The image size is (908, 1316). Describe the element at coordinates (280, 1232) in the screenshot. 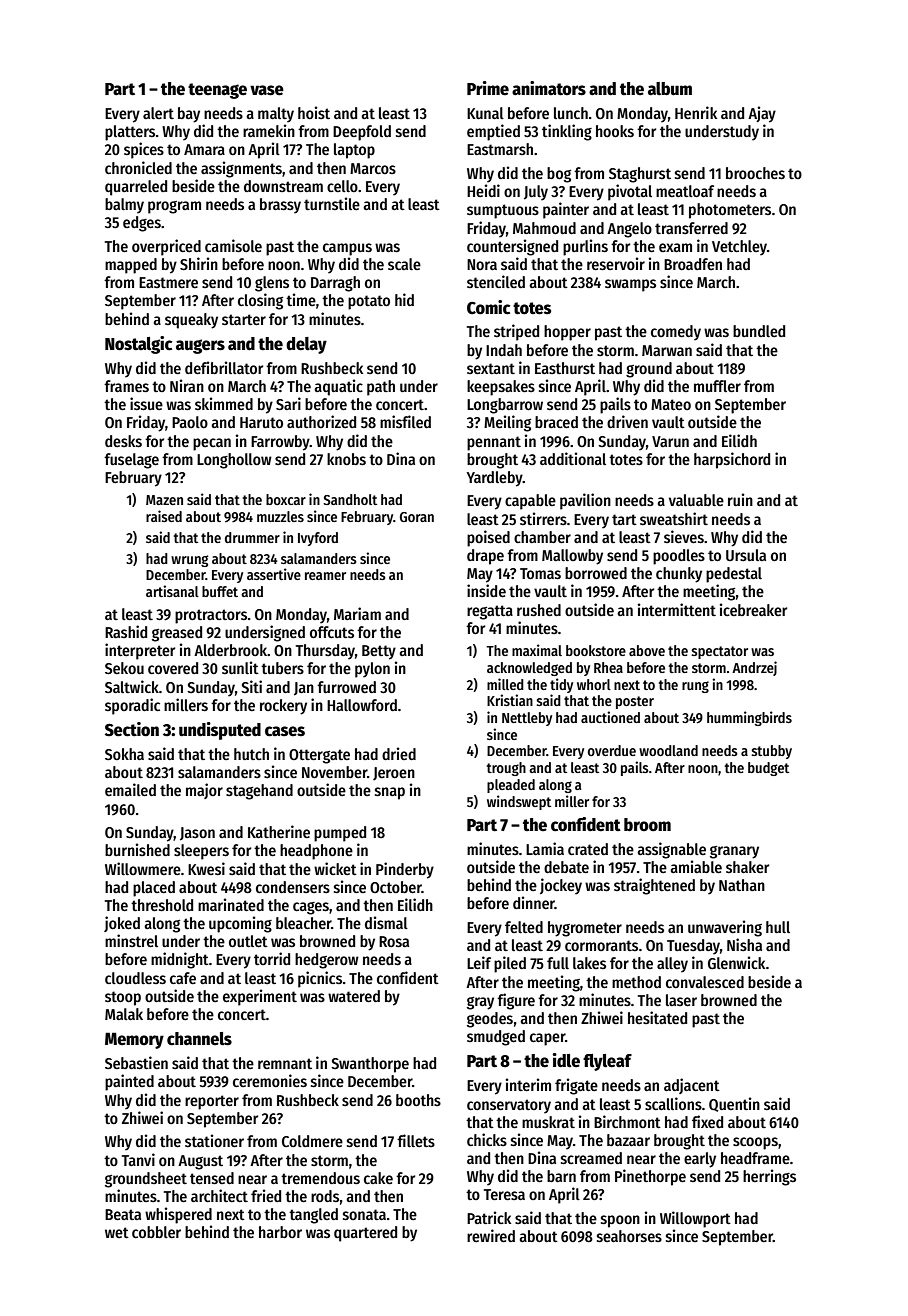

I see `harbor` at that location.
